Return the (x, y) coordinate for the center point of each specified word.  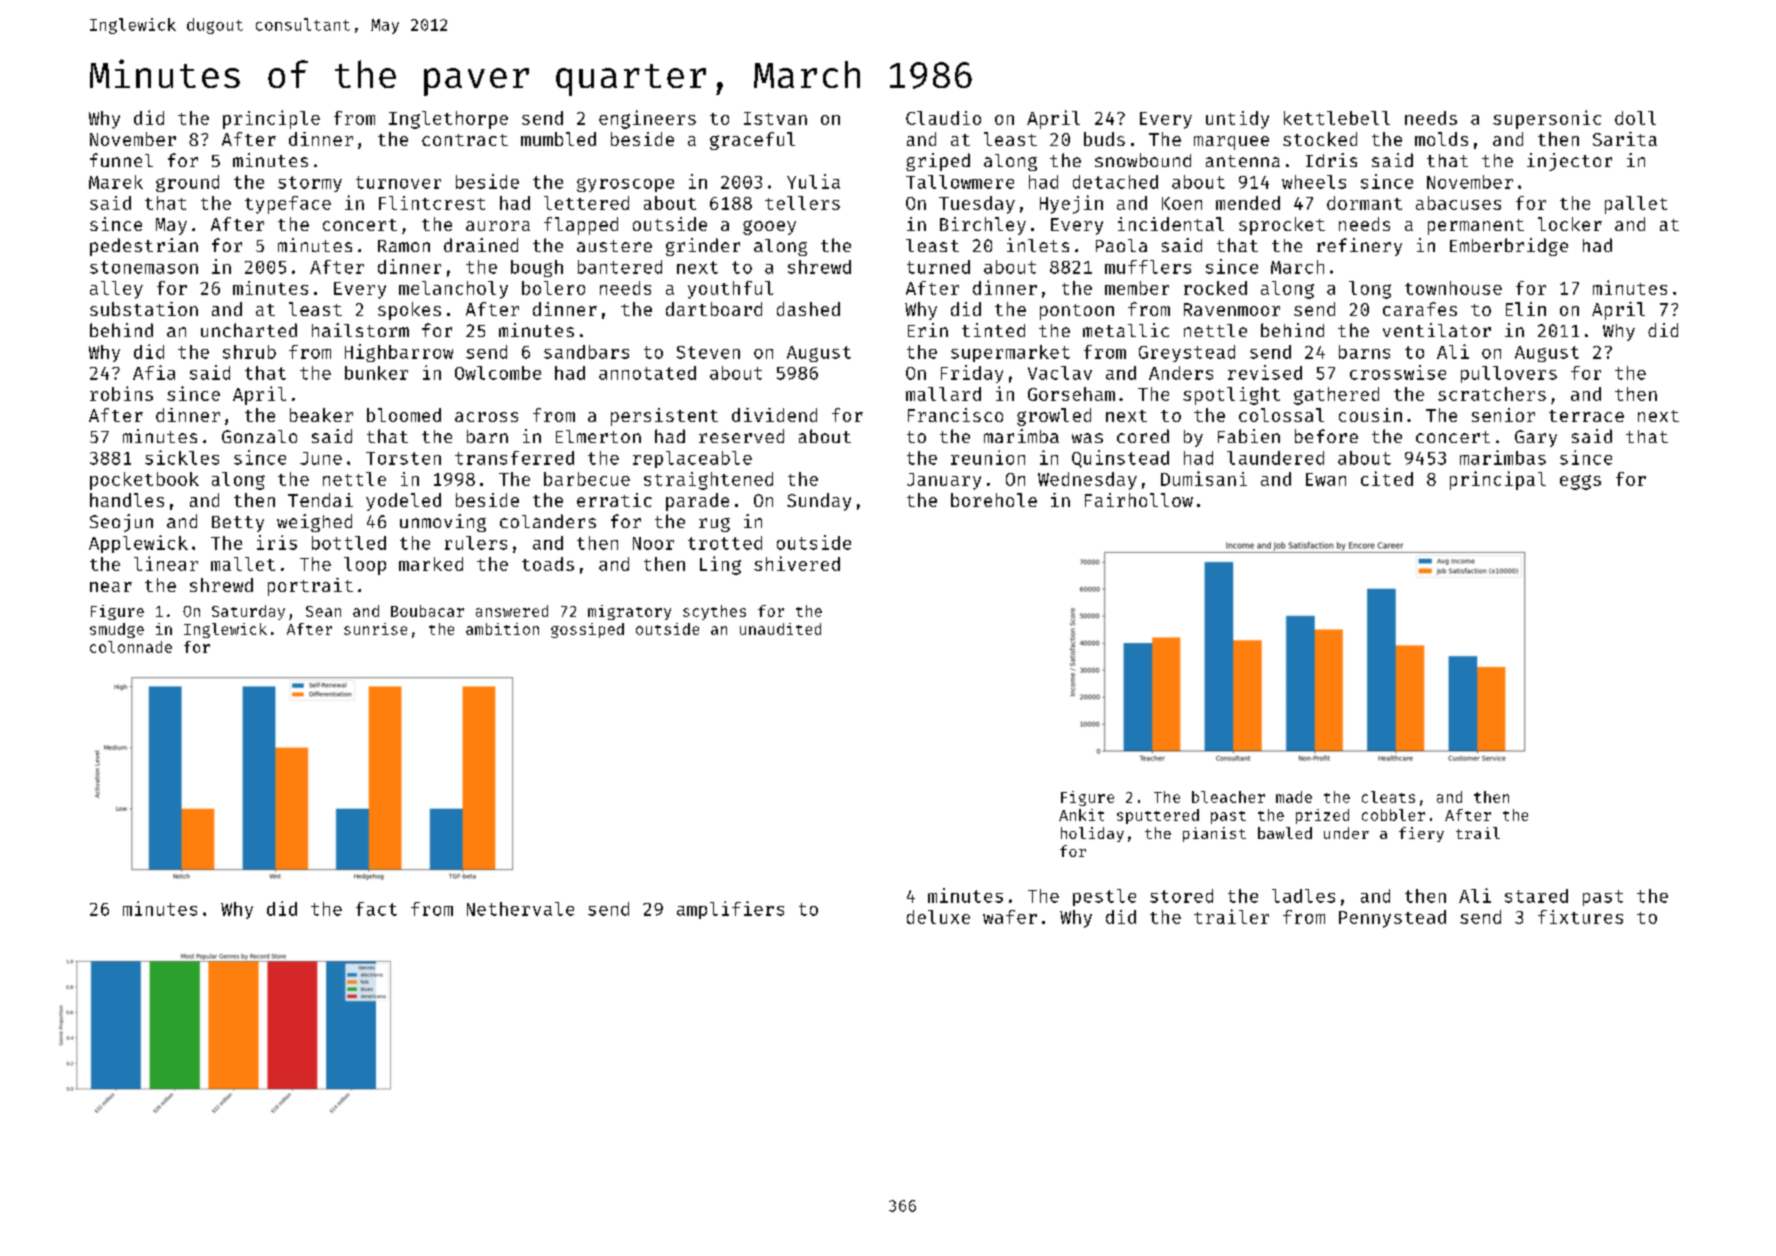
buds (1104, 139)
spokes (409, 311)
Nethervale (520, 909)
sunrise (375, 629)
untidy (1237, 120)
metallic (1126, 330)
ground (187, 183)
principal (1498, 480)
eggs (1580, 482)
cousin (1370, 415)
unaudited (780, 629)
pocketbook (144, 481)
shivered (797, 563)
